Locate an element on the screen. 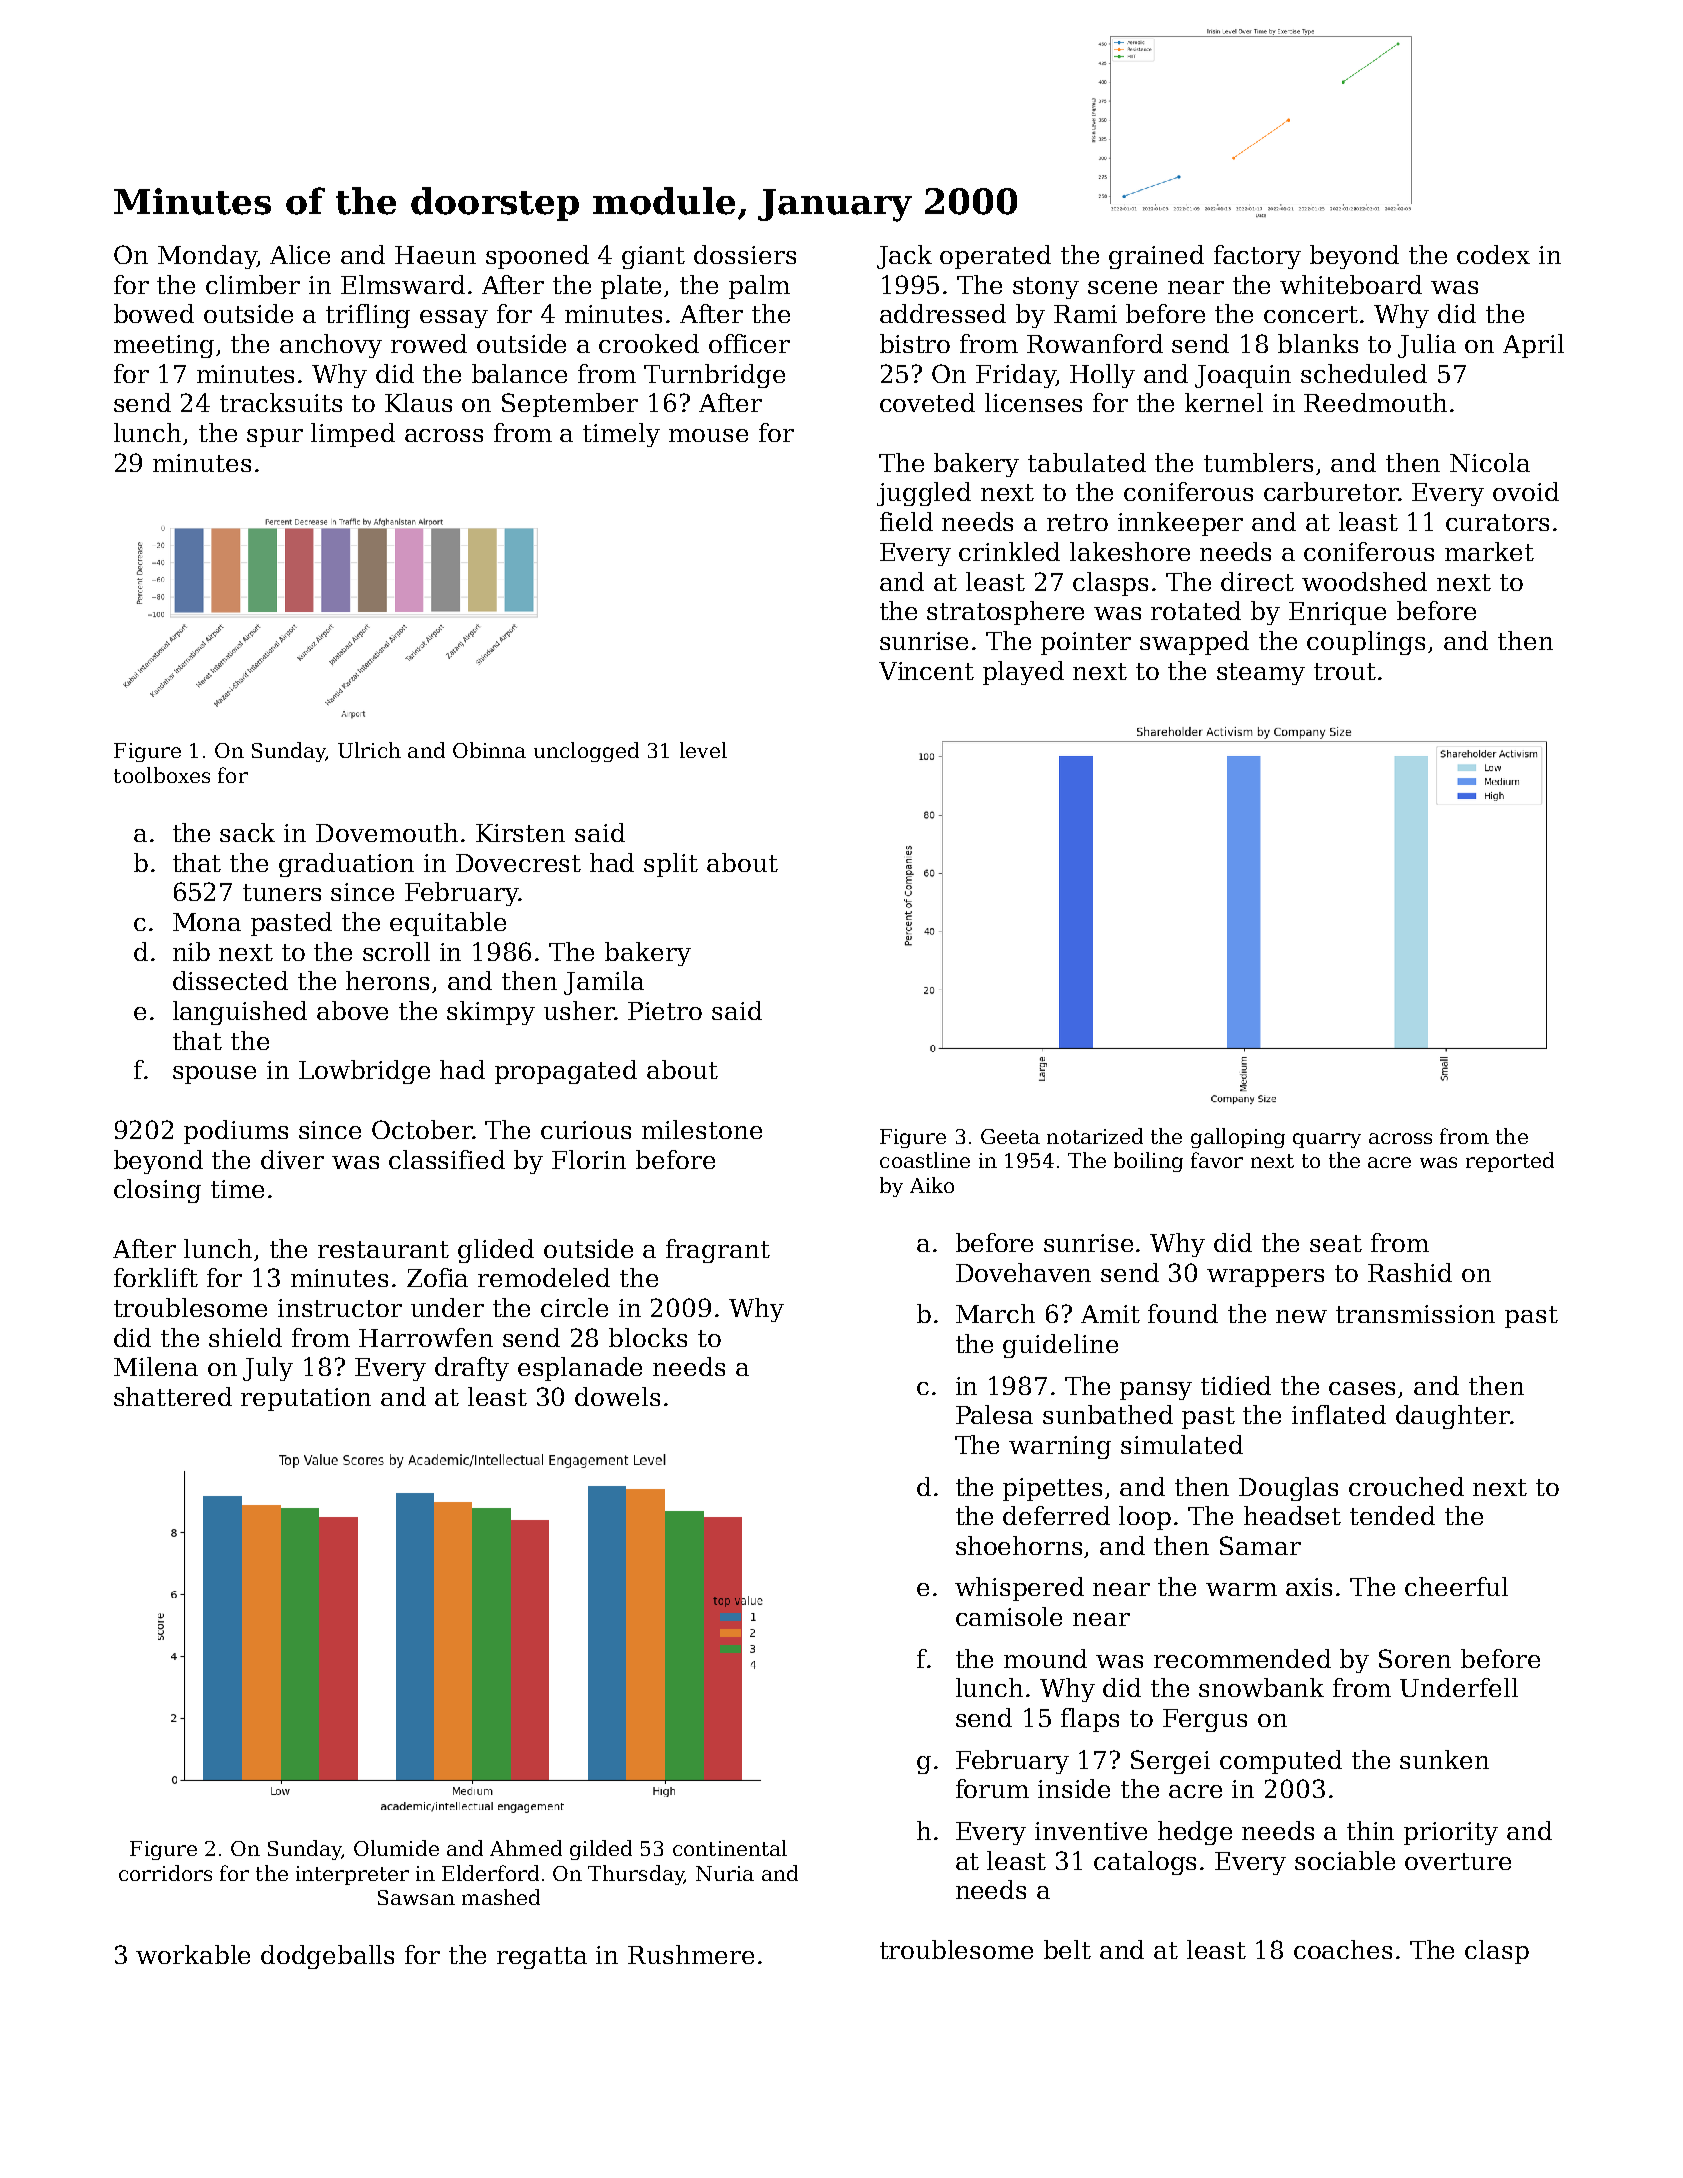 The width and height of the screenshot is (1683, 2178). restaurant is located at coordinates (383, 1249).
